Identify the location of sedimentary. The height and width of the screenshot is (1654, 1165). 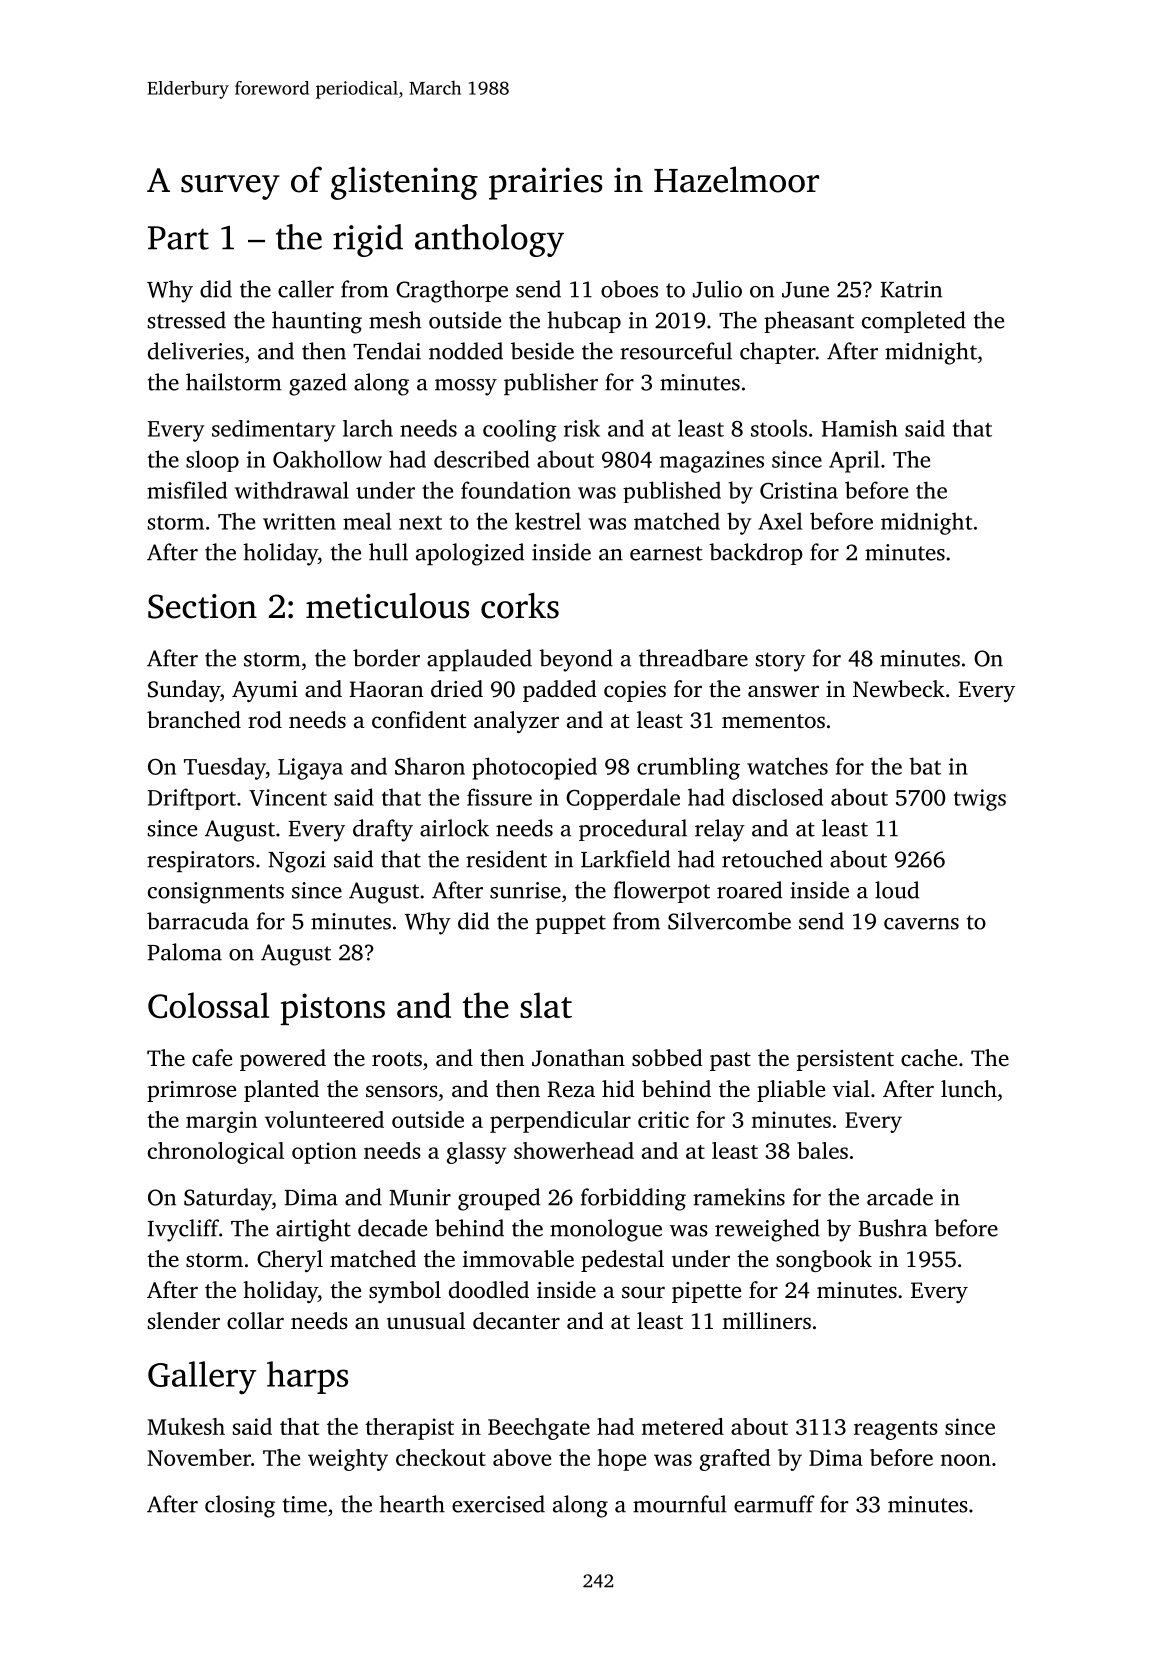
(273, 431).
